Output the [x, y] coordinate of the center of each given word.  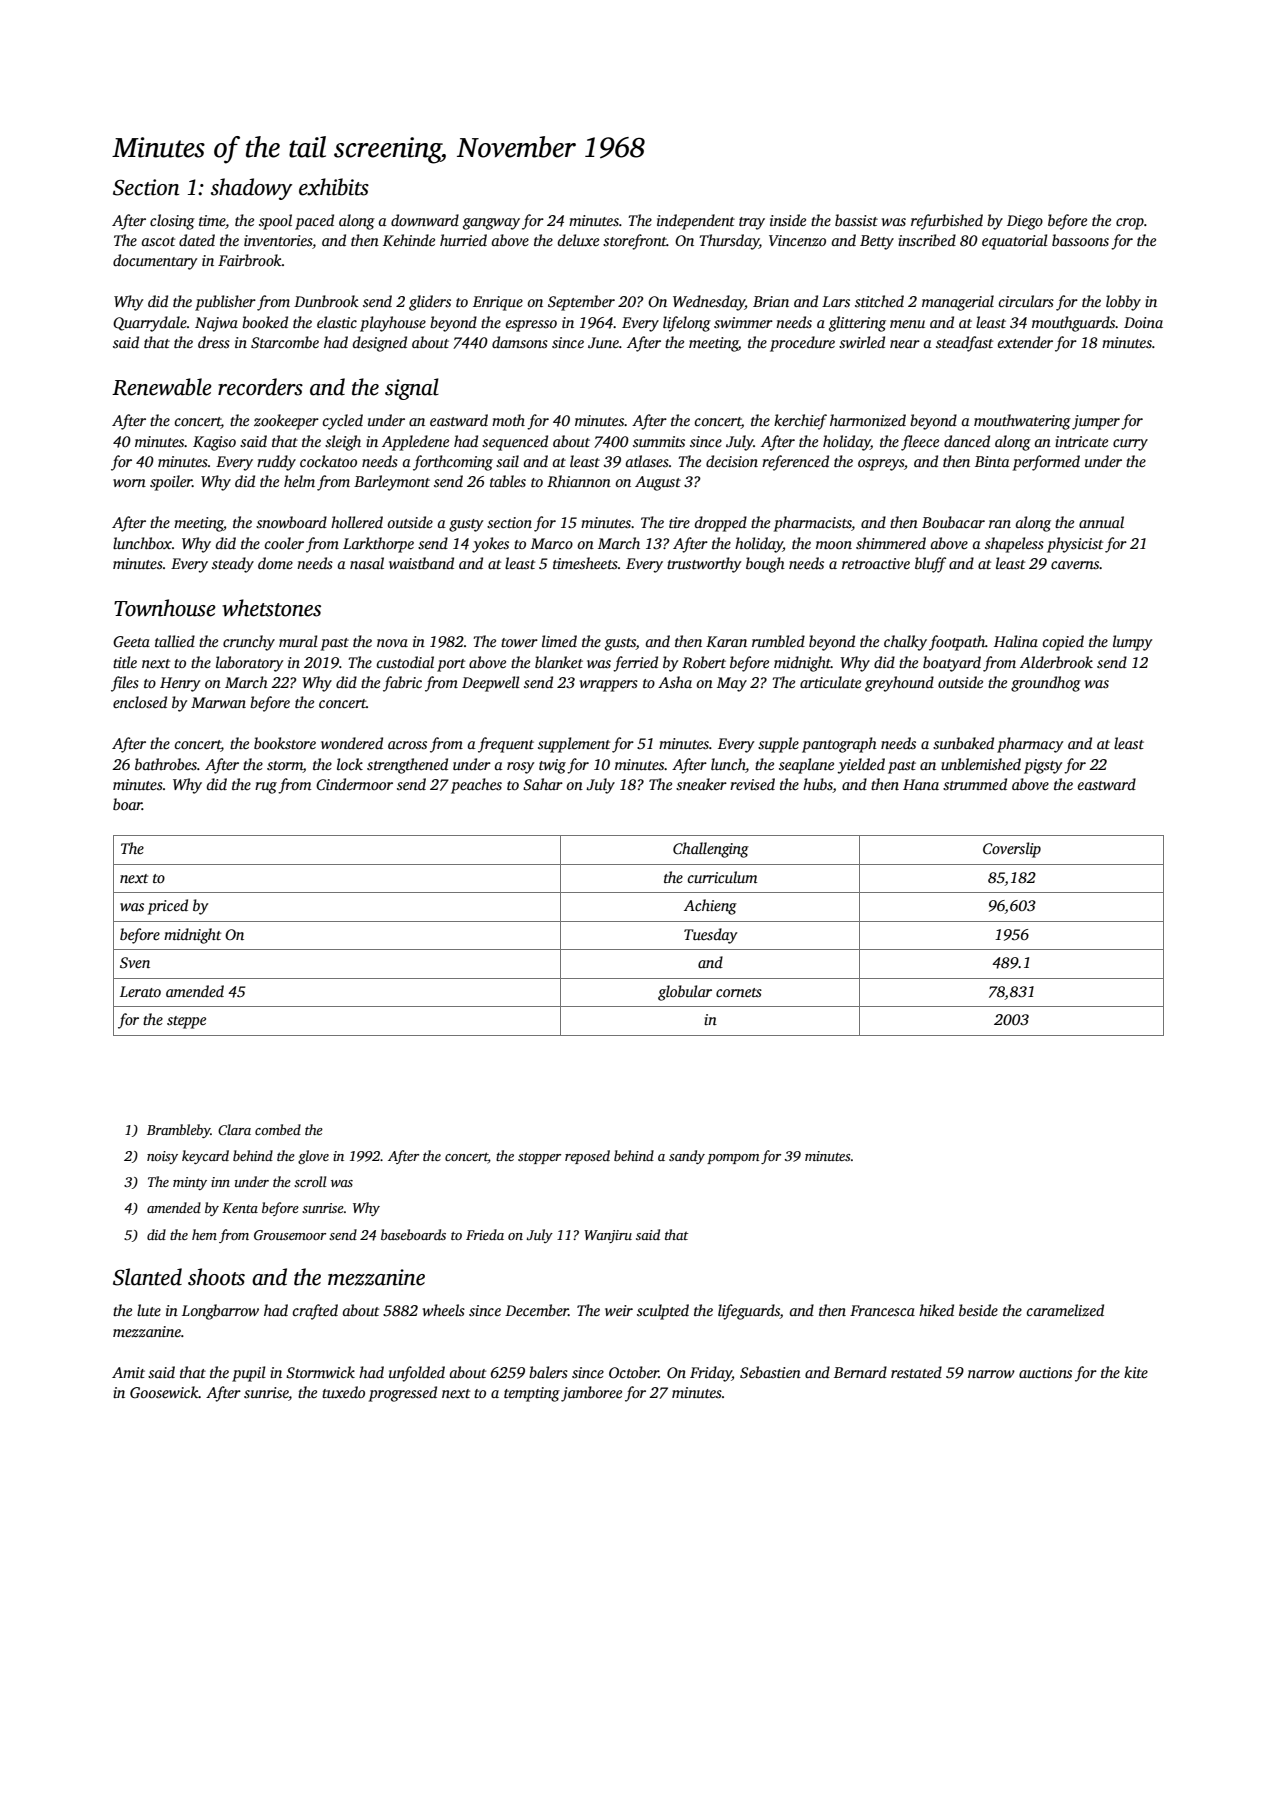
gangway [491, 224]
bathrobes [166, 764]
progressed [403, 1394]
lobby [1123, 303]
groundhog [1046, 684]
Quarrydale [150, 324]
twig [552, 766]
